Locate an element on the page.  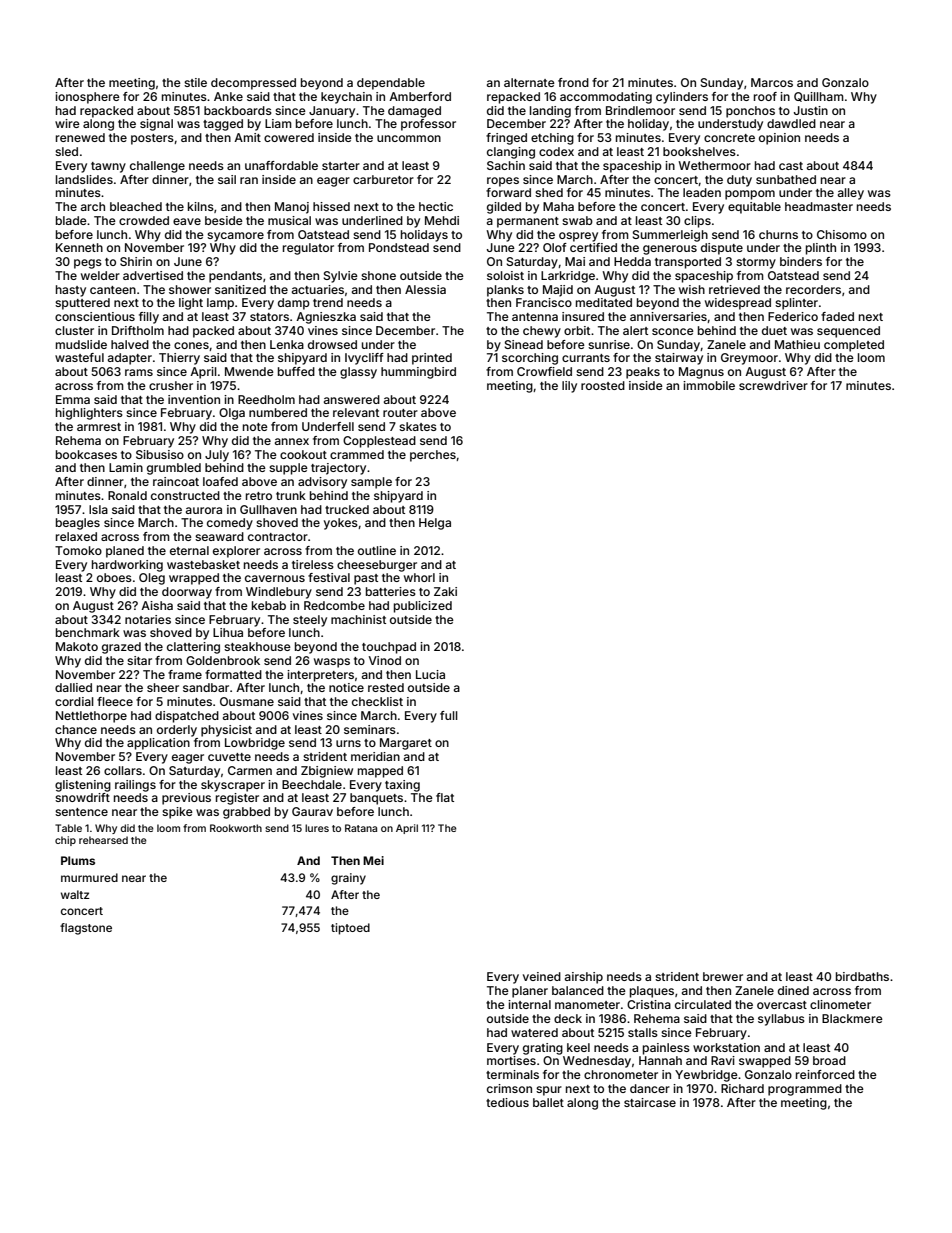
steakhouse is located at coordinates (257, 646).
